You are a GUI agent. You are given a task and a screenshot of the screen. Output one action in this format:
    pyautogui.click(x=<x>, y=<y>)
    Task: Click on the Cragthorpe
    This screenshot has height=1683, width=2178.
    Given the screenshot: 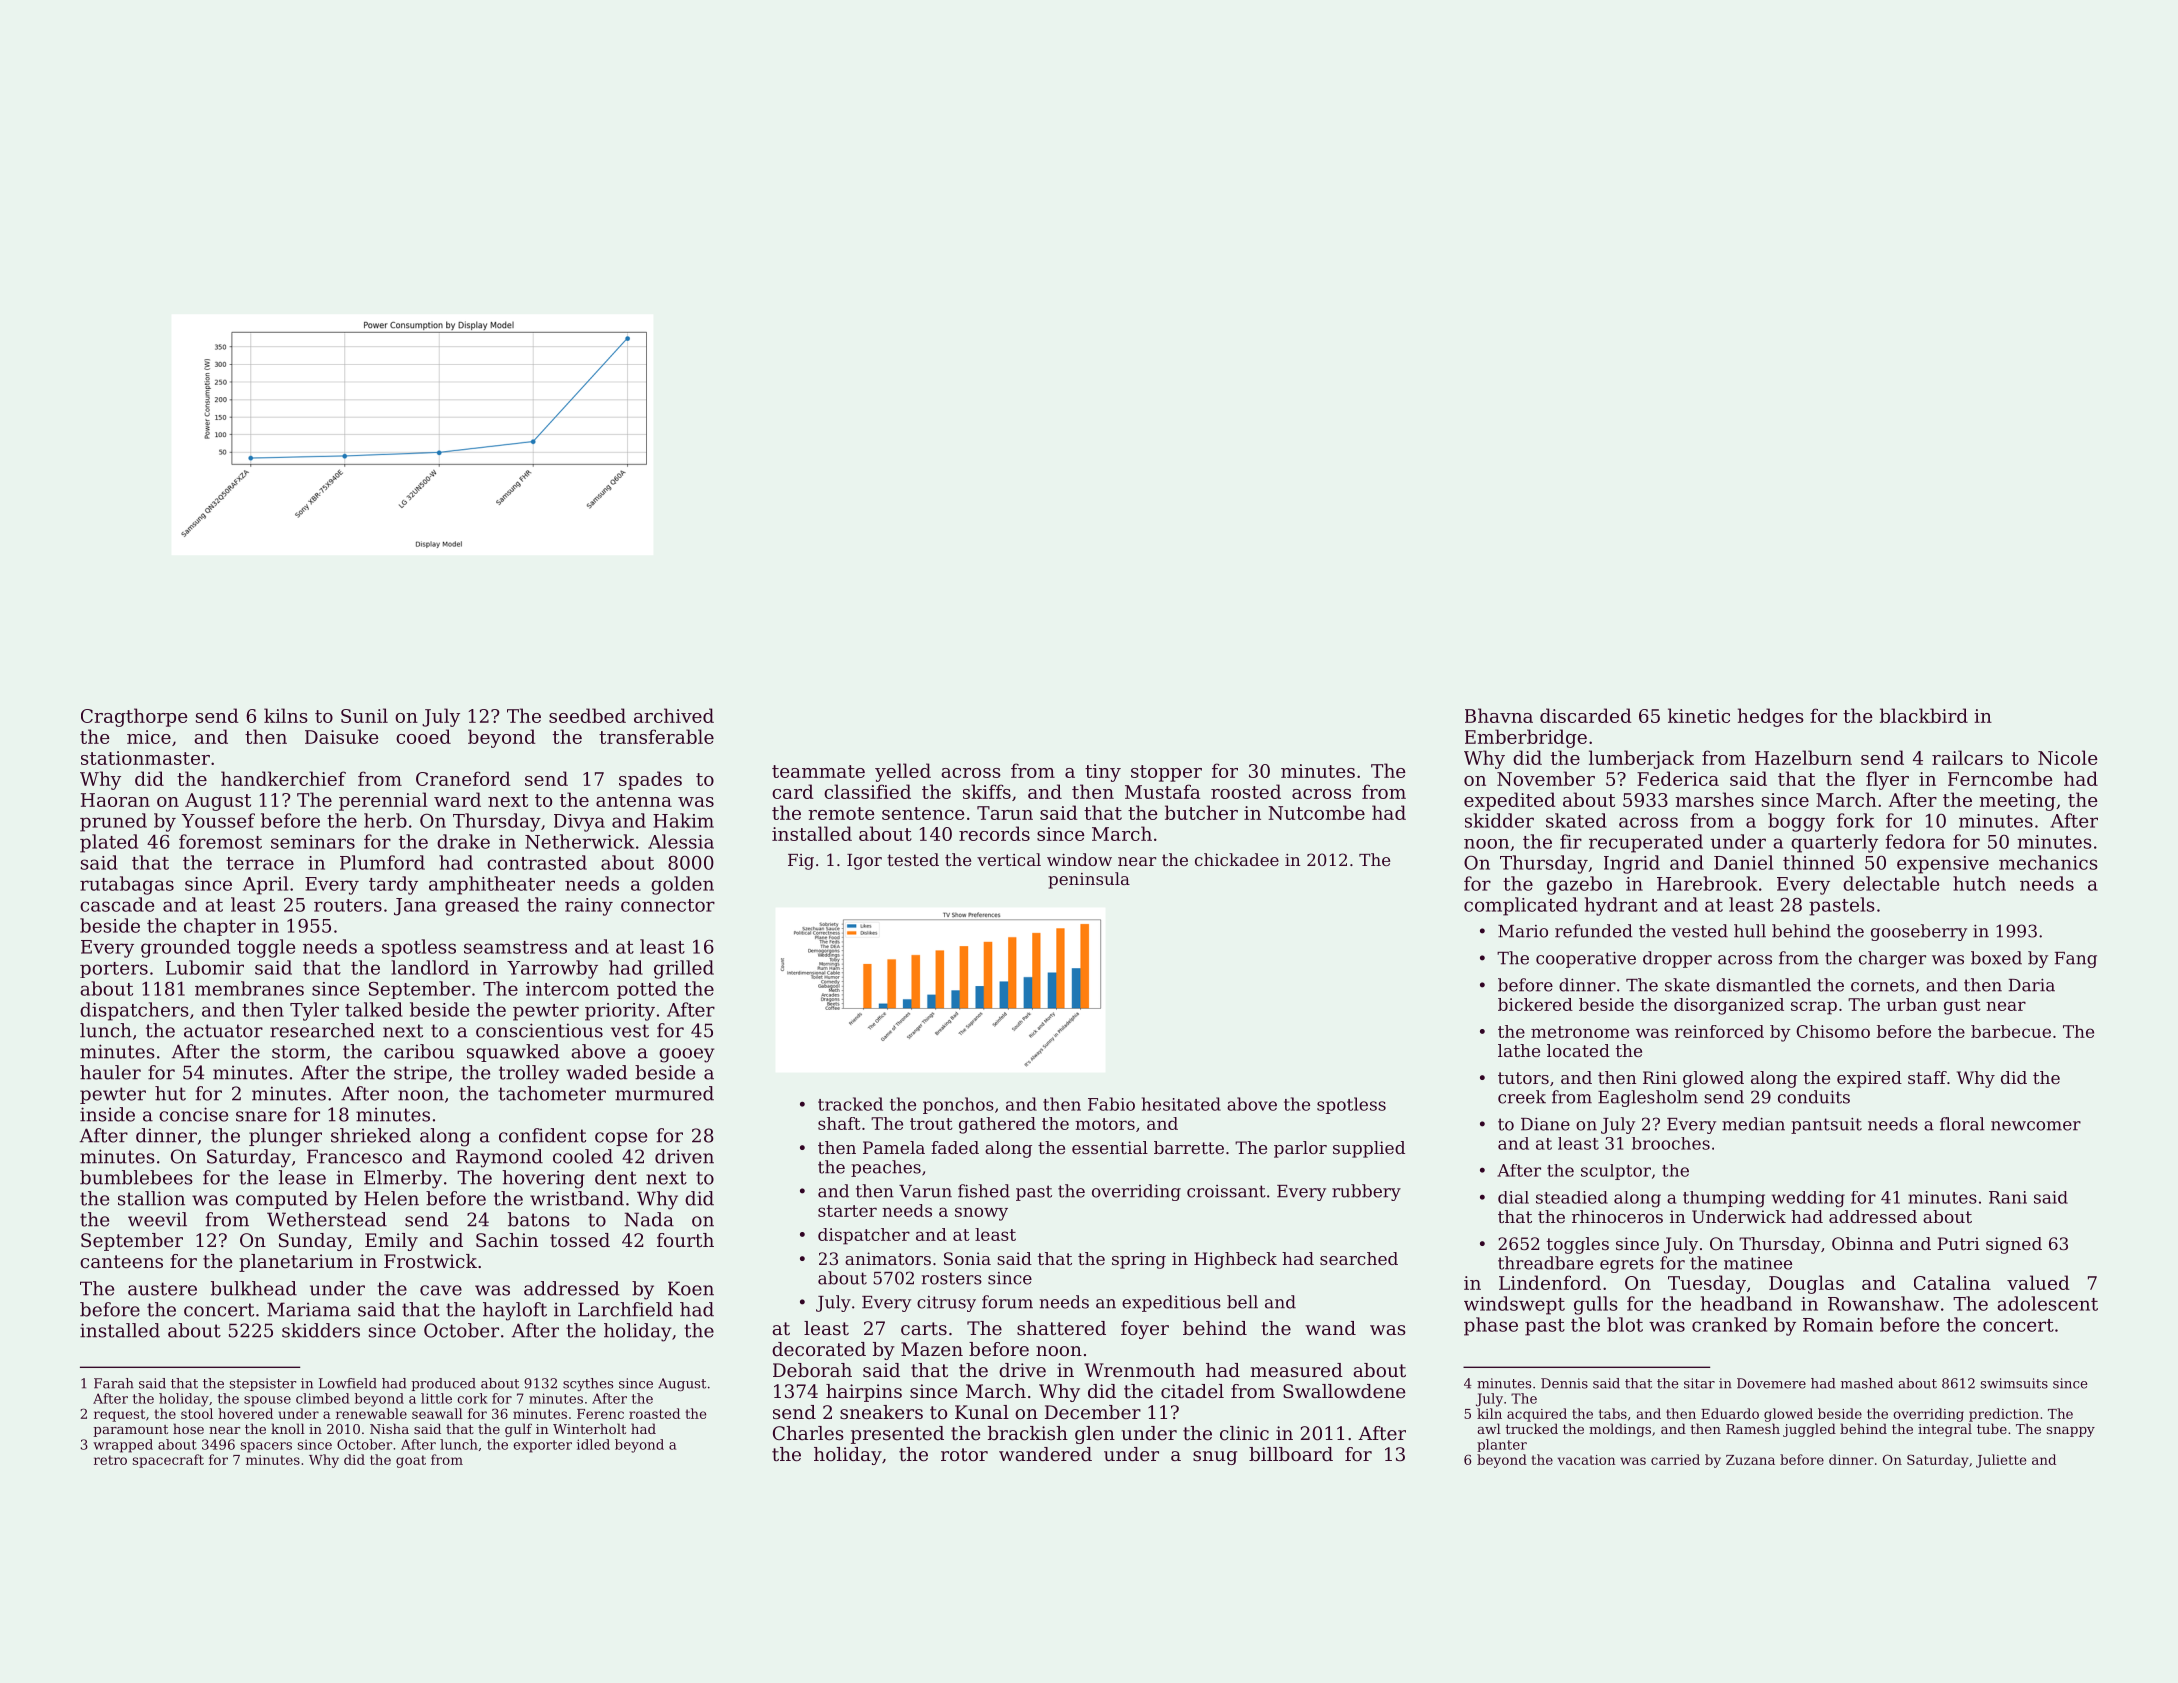 What is the action you would take?
    pyautogui.click(x=134, y=717)
